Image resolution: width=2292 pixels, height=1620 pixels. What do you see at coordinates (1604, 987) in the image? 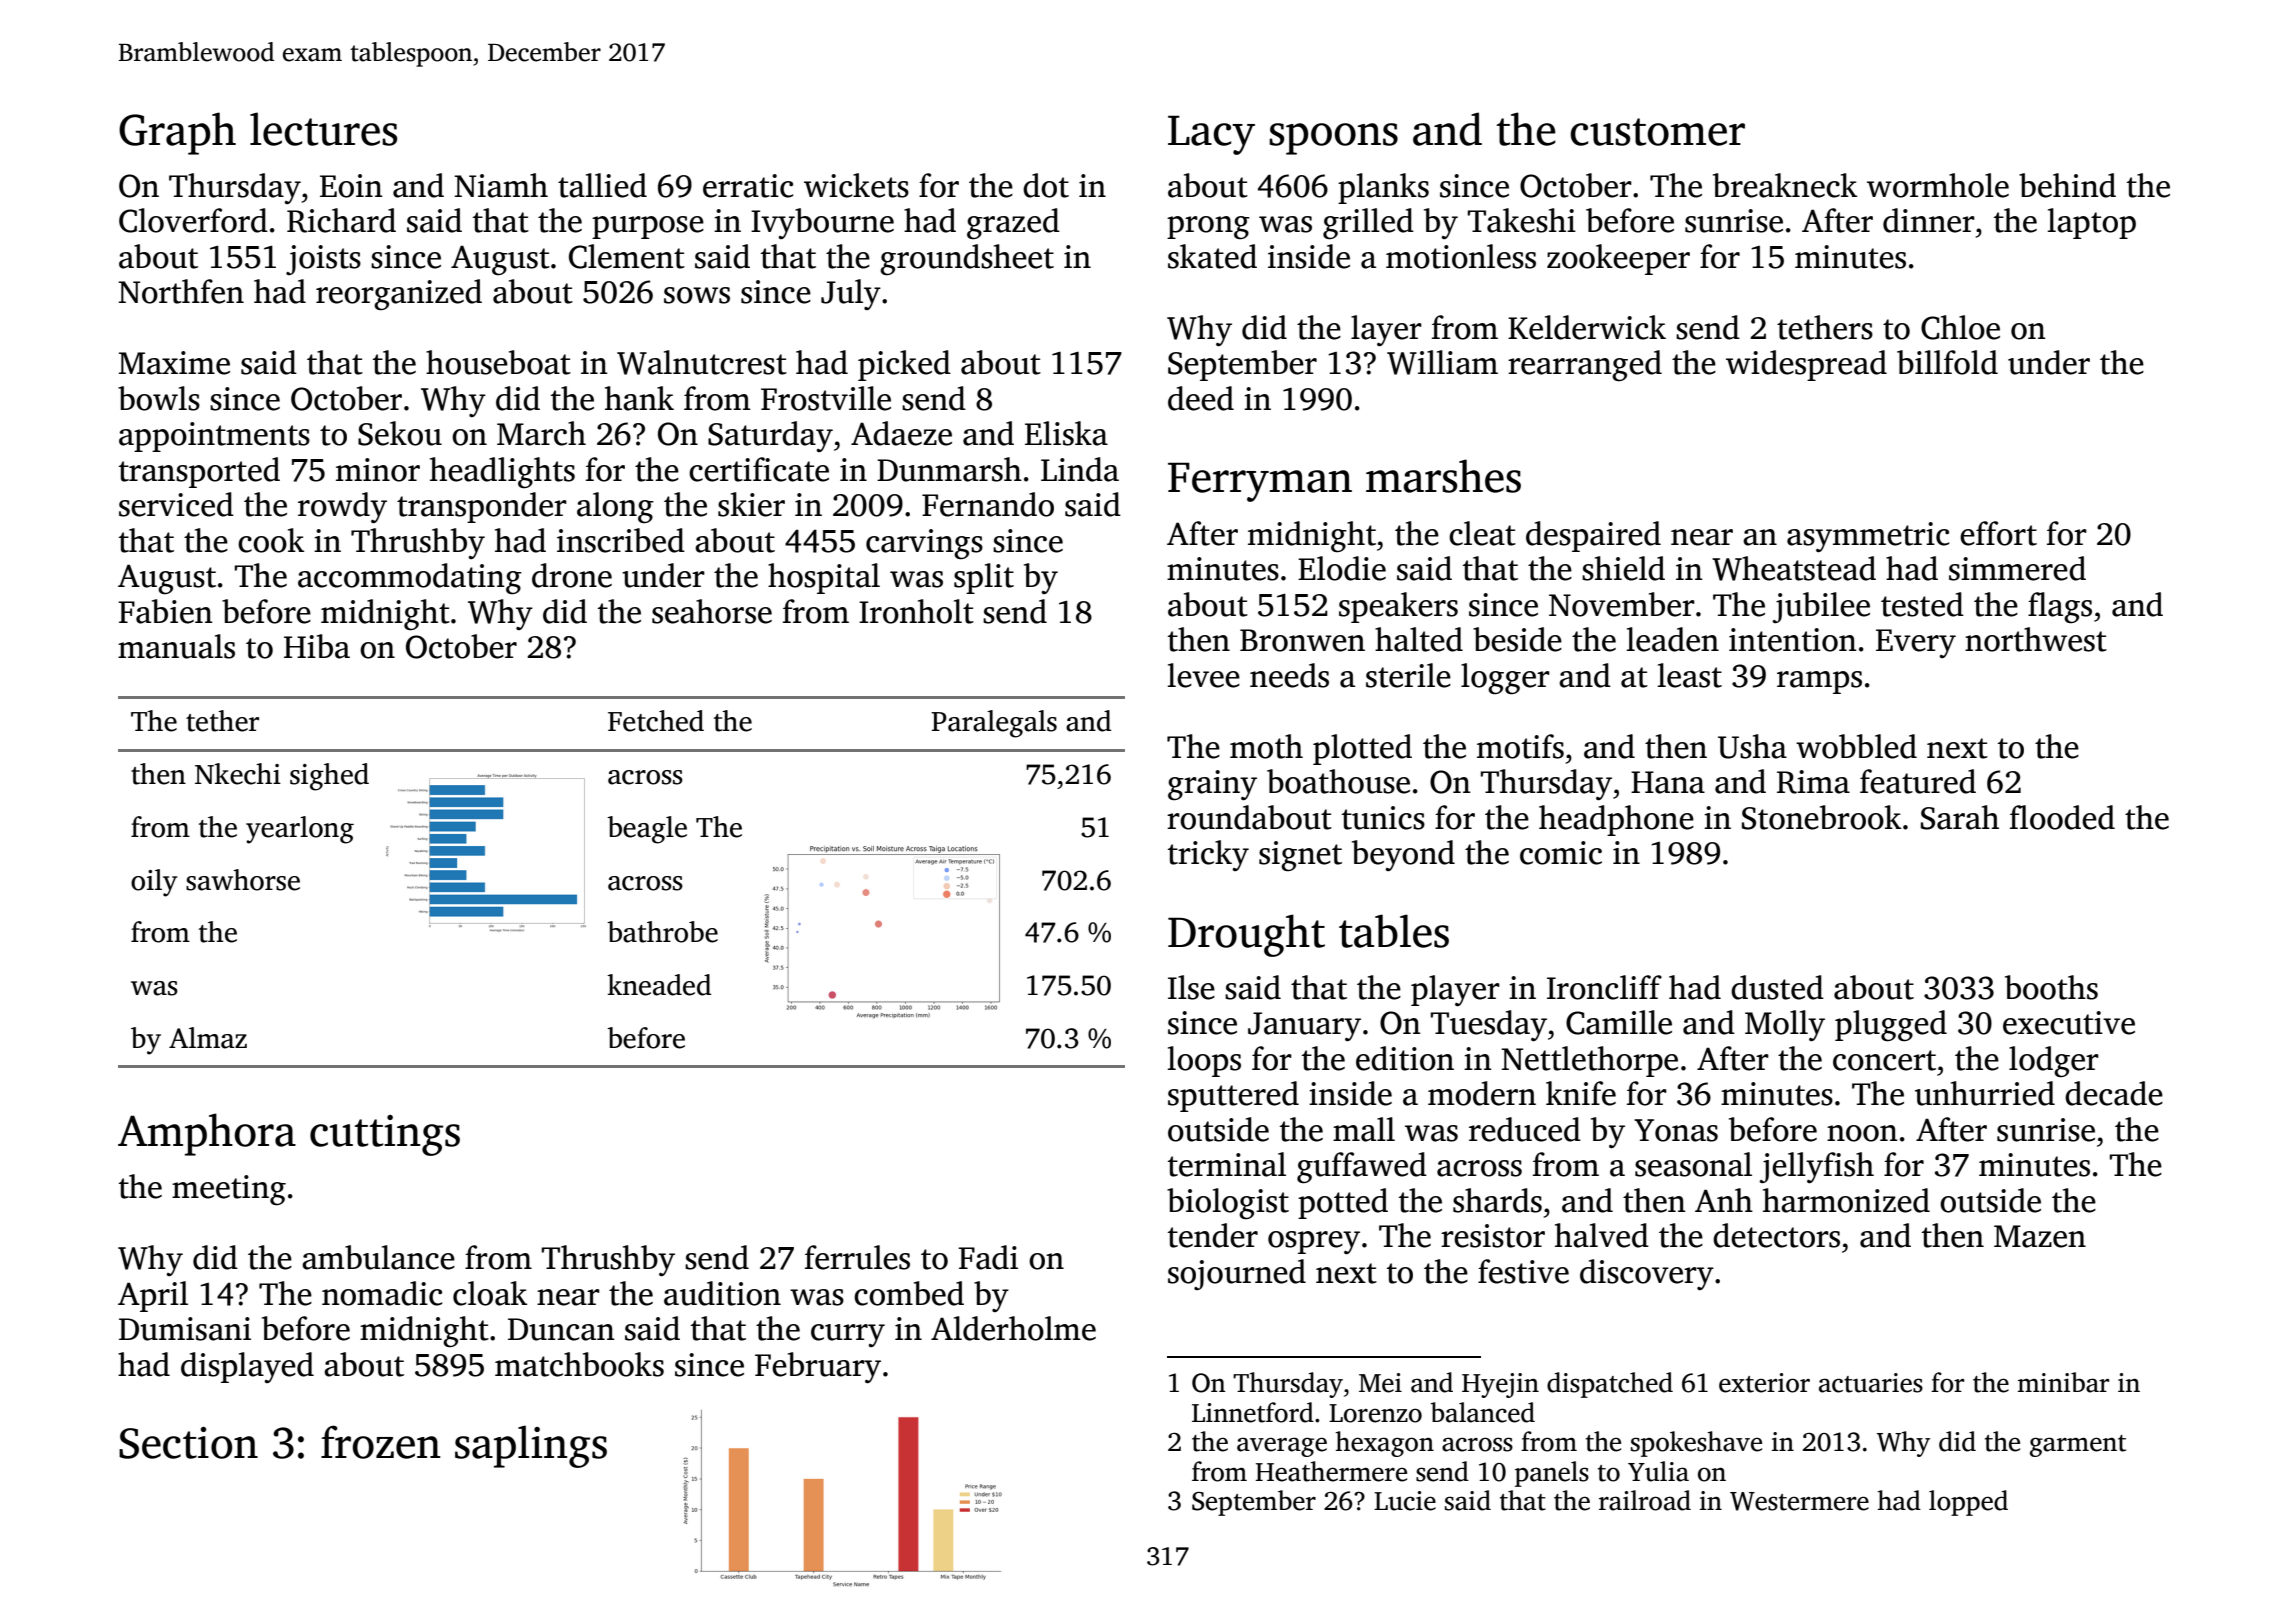
I see `Ironcliff` at bounding box center [1604, 987].
